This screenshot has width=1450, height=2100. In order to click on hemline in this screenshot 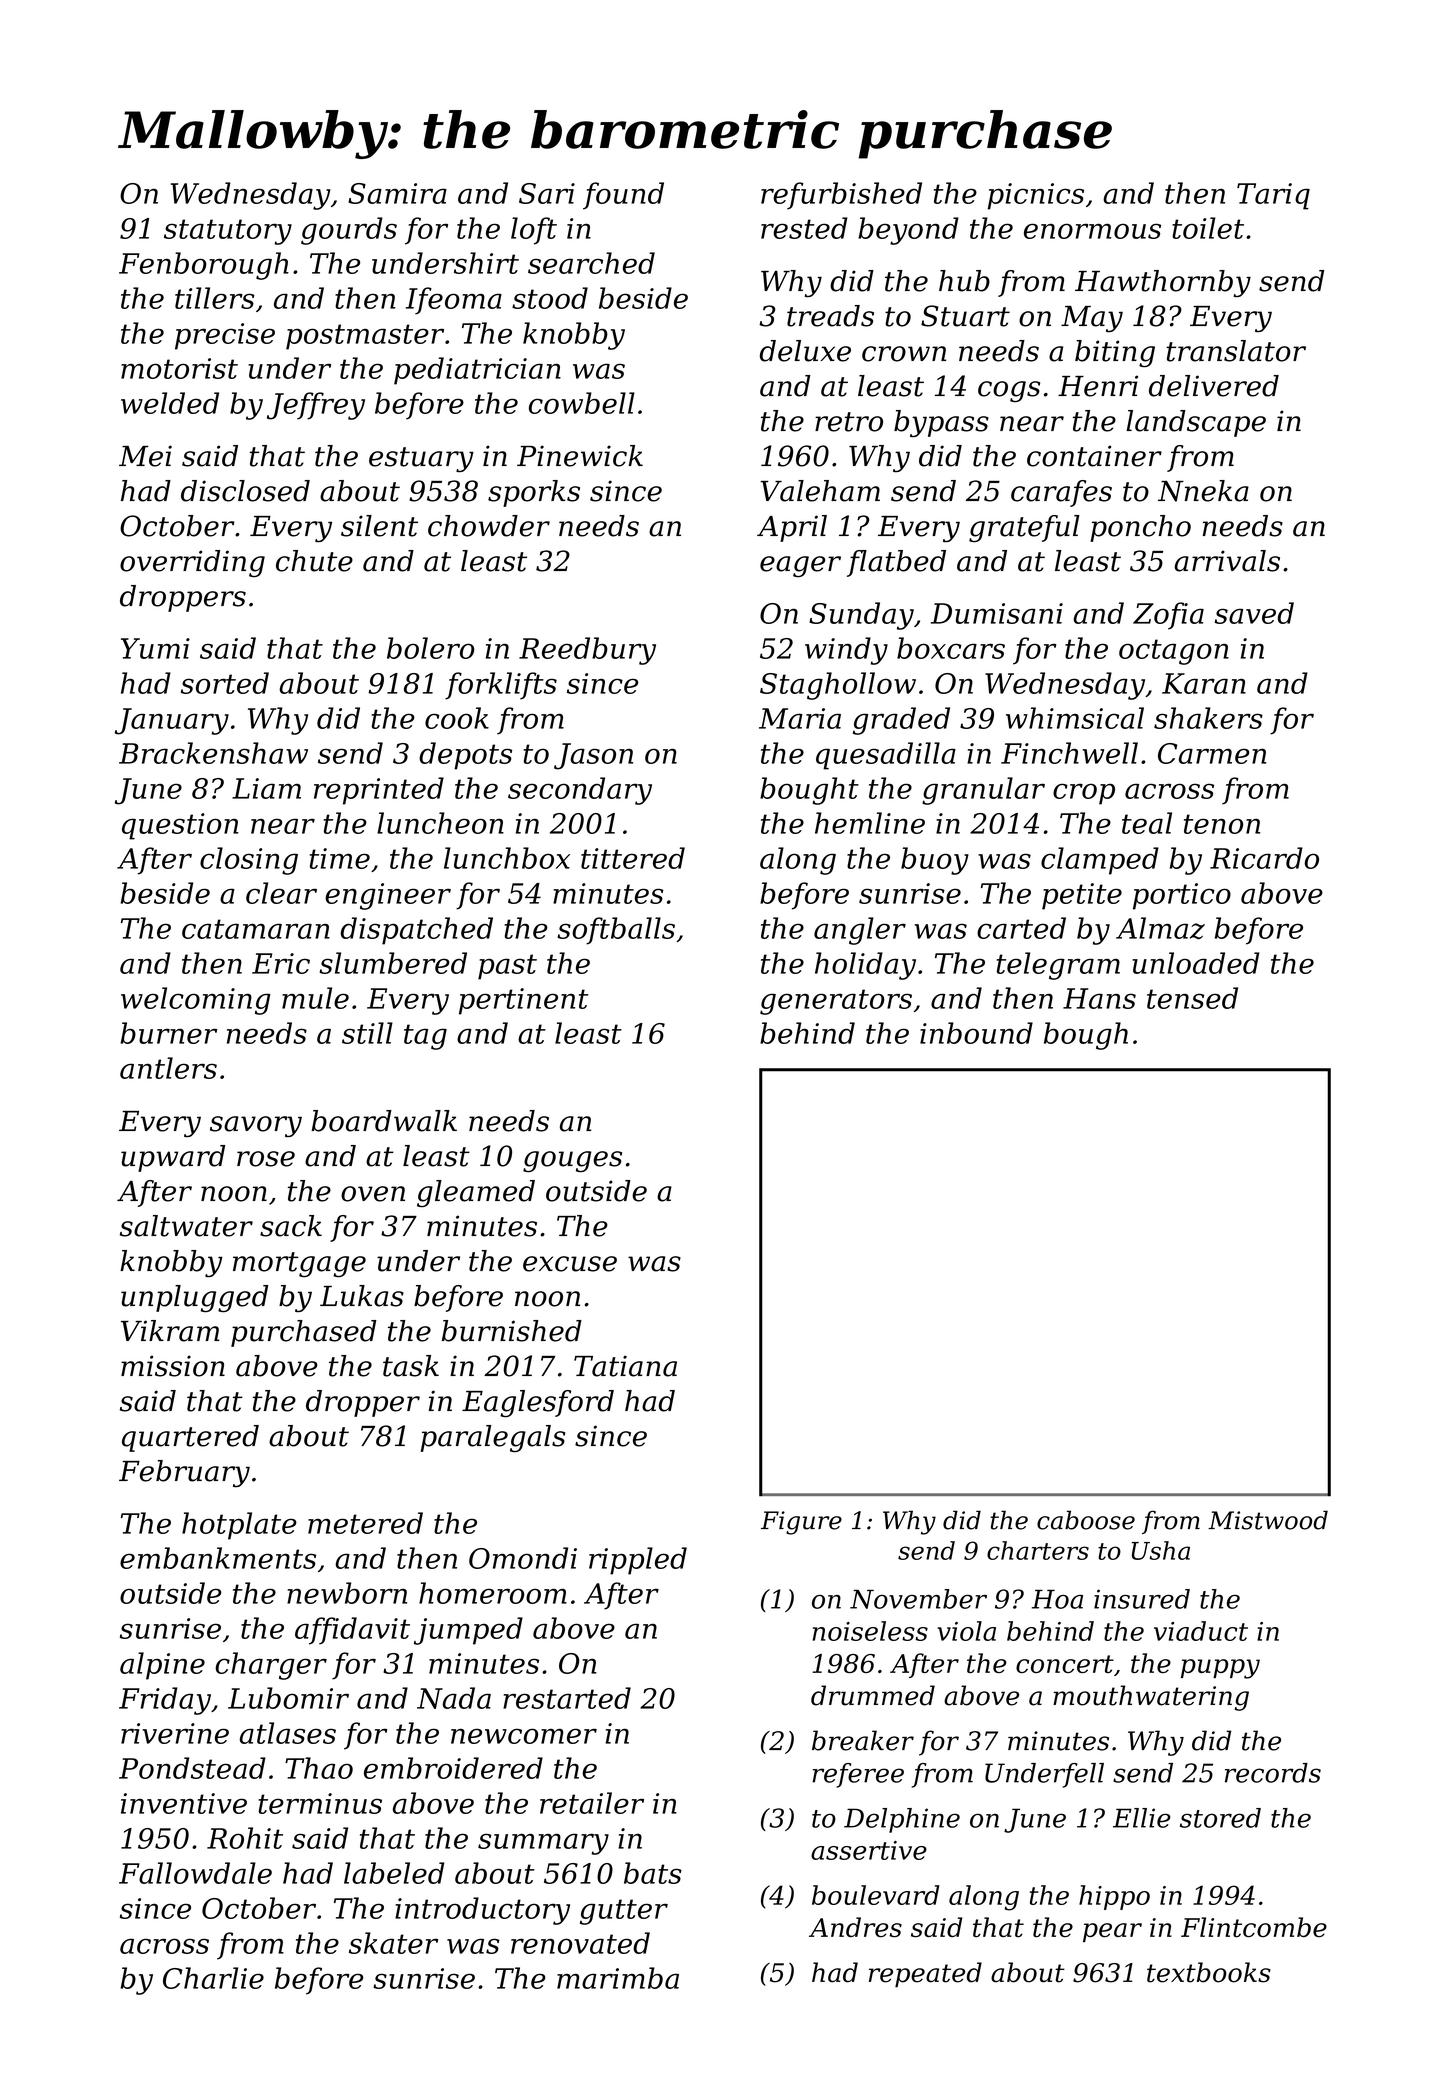, I will do `click(870, 823)`.
